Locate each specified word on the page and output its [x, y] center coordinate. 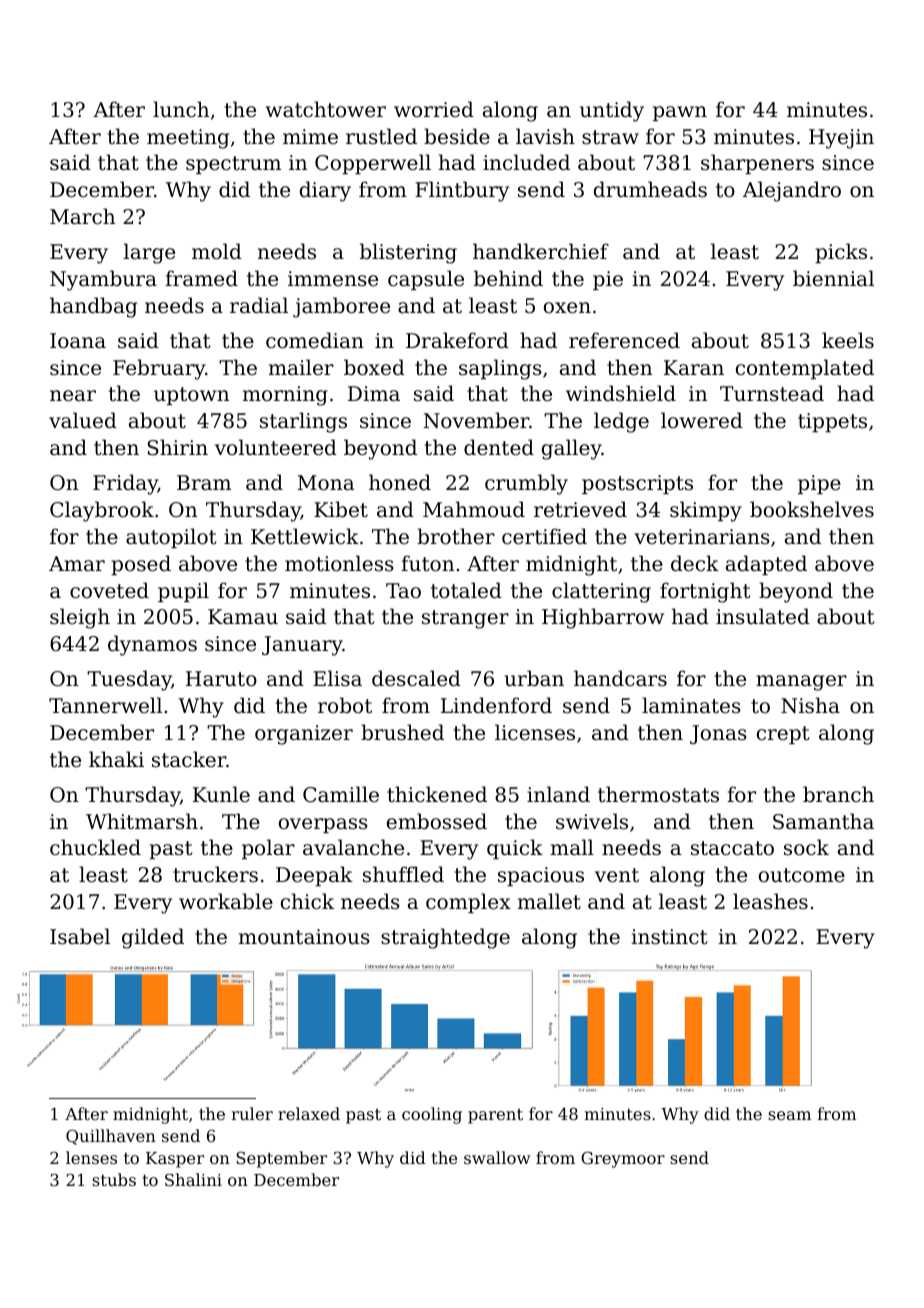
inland [558, 794]
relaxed [309, 1113]
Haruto [221, 679]
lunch [181, 109]
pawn [680, 113]
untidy [612, 111]
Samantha [823, 821]
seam [789, 1115]
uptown [191, 396]
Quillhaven [111, 1137]
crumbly [526, 484]
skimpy [706, 511]
